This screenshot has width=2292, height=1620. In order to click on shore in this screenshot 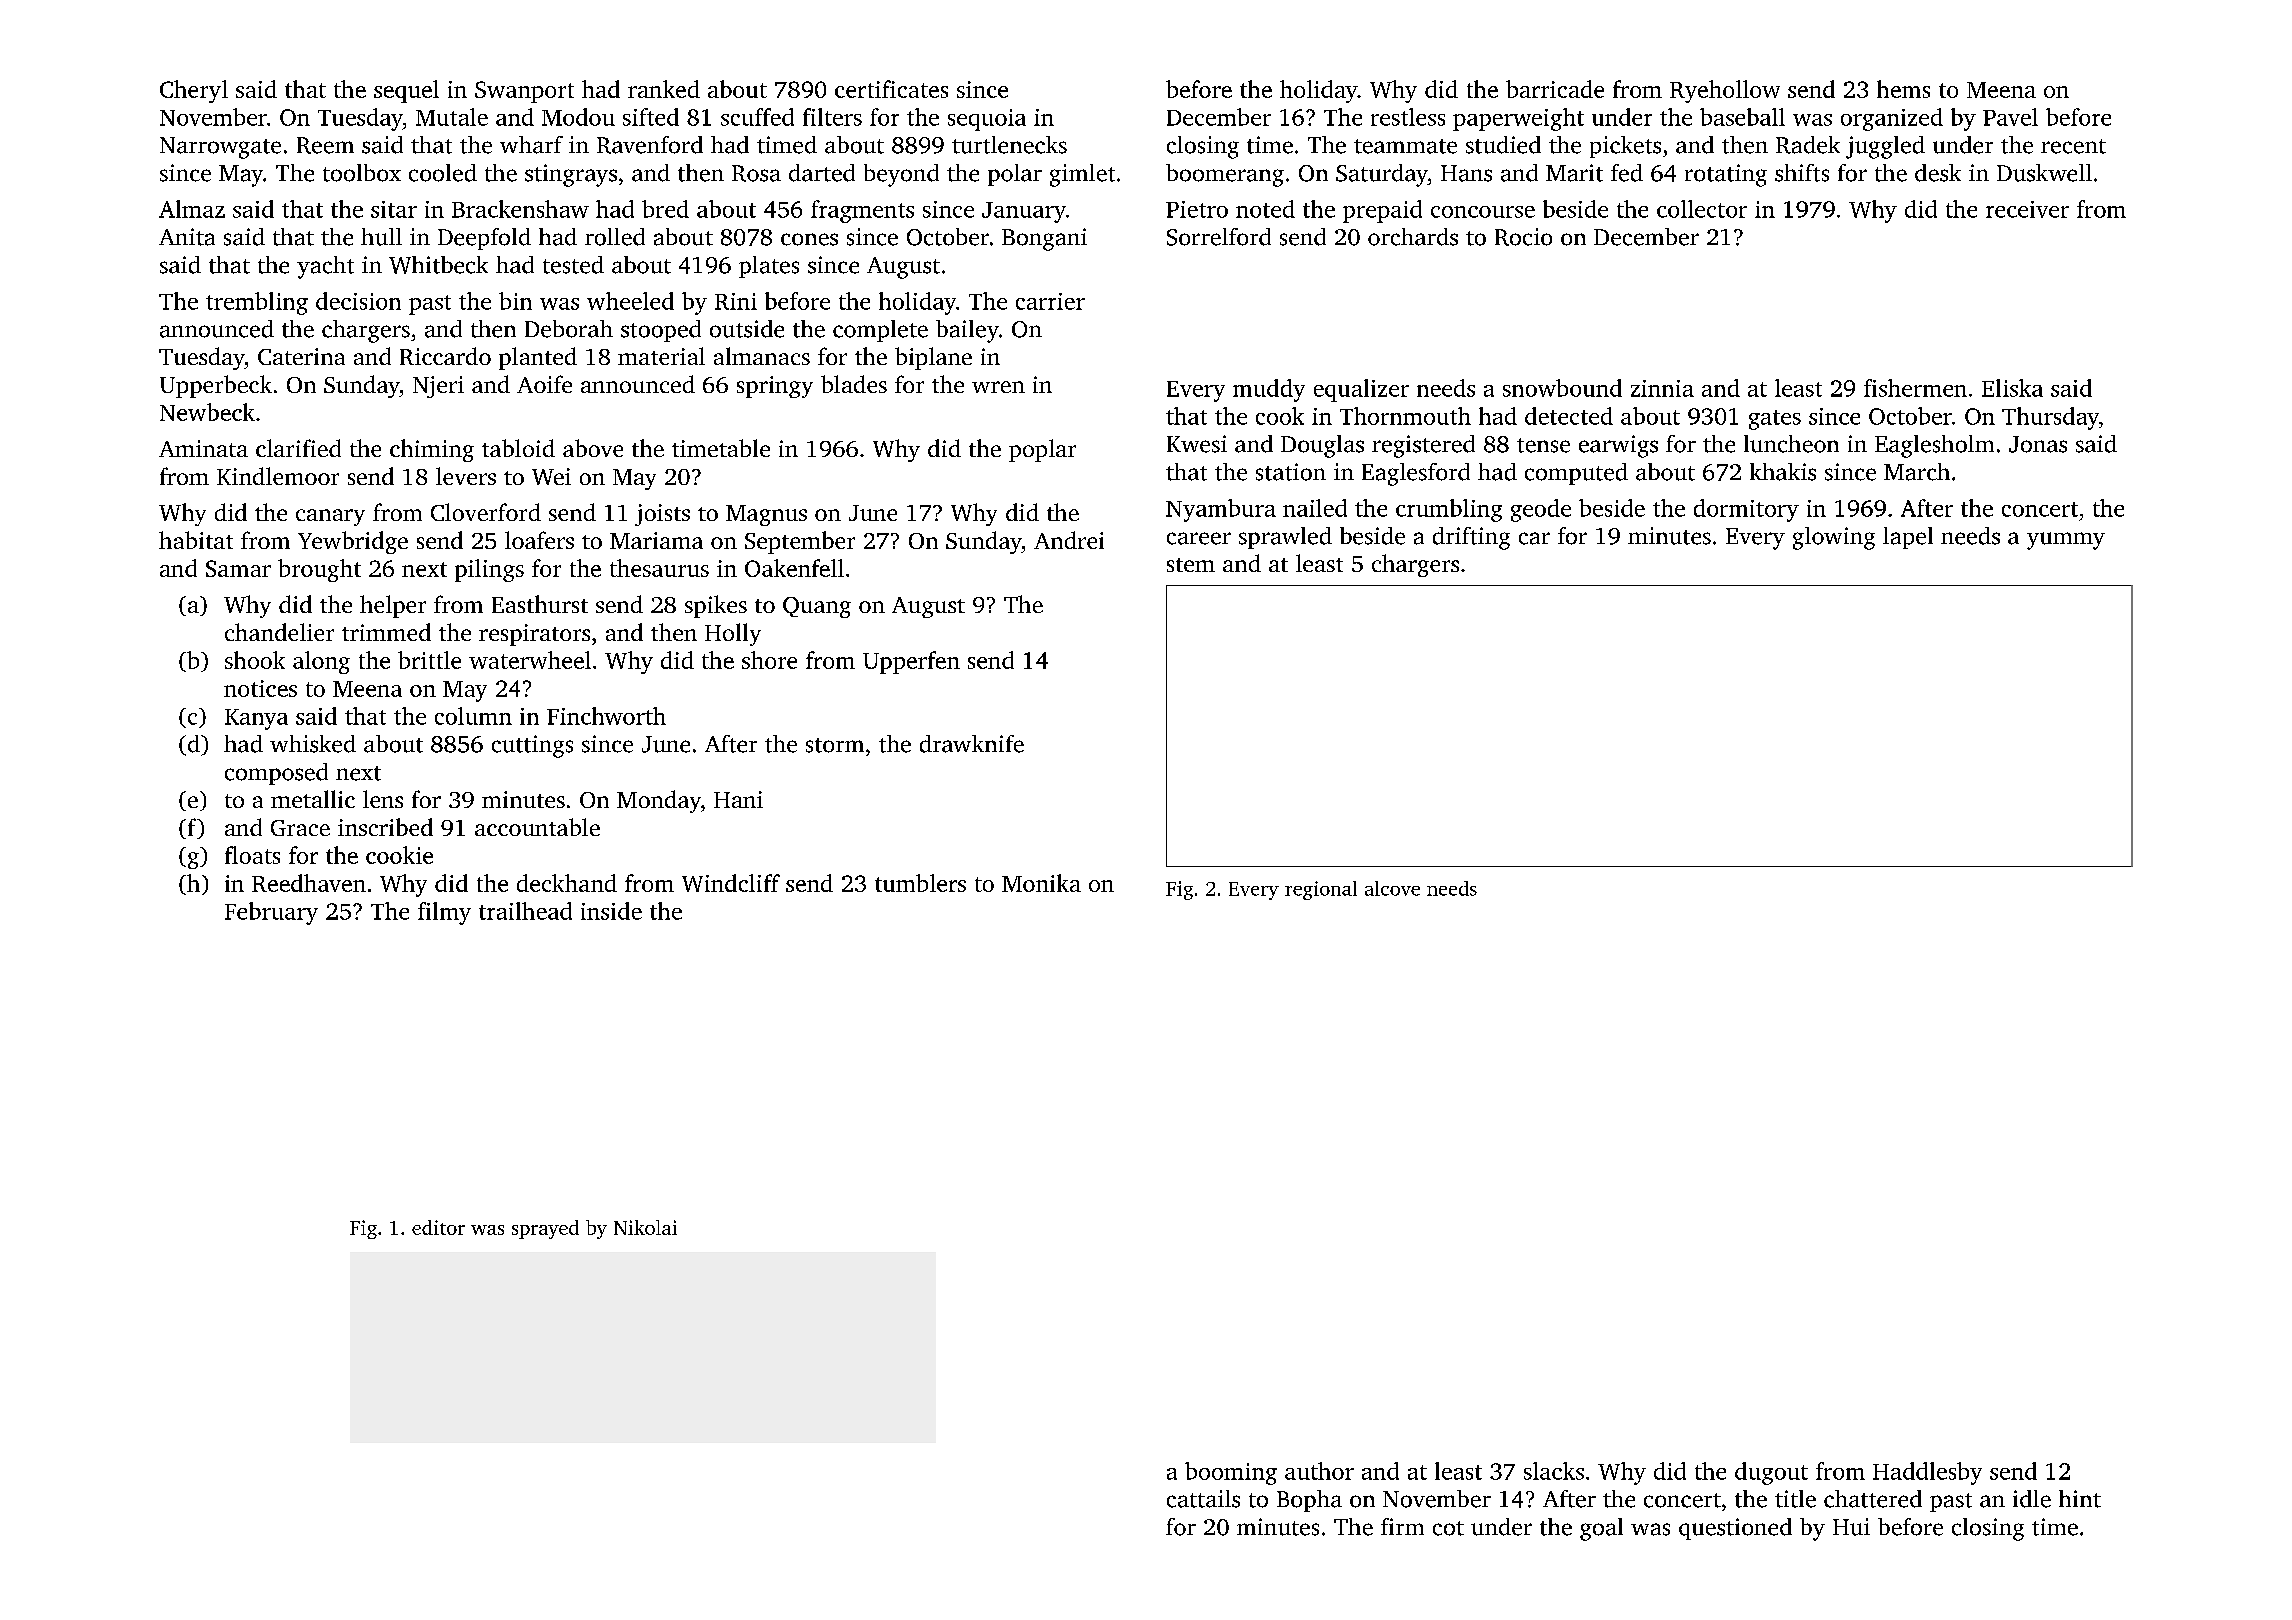, I will do `click(769, 660)`.
